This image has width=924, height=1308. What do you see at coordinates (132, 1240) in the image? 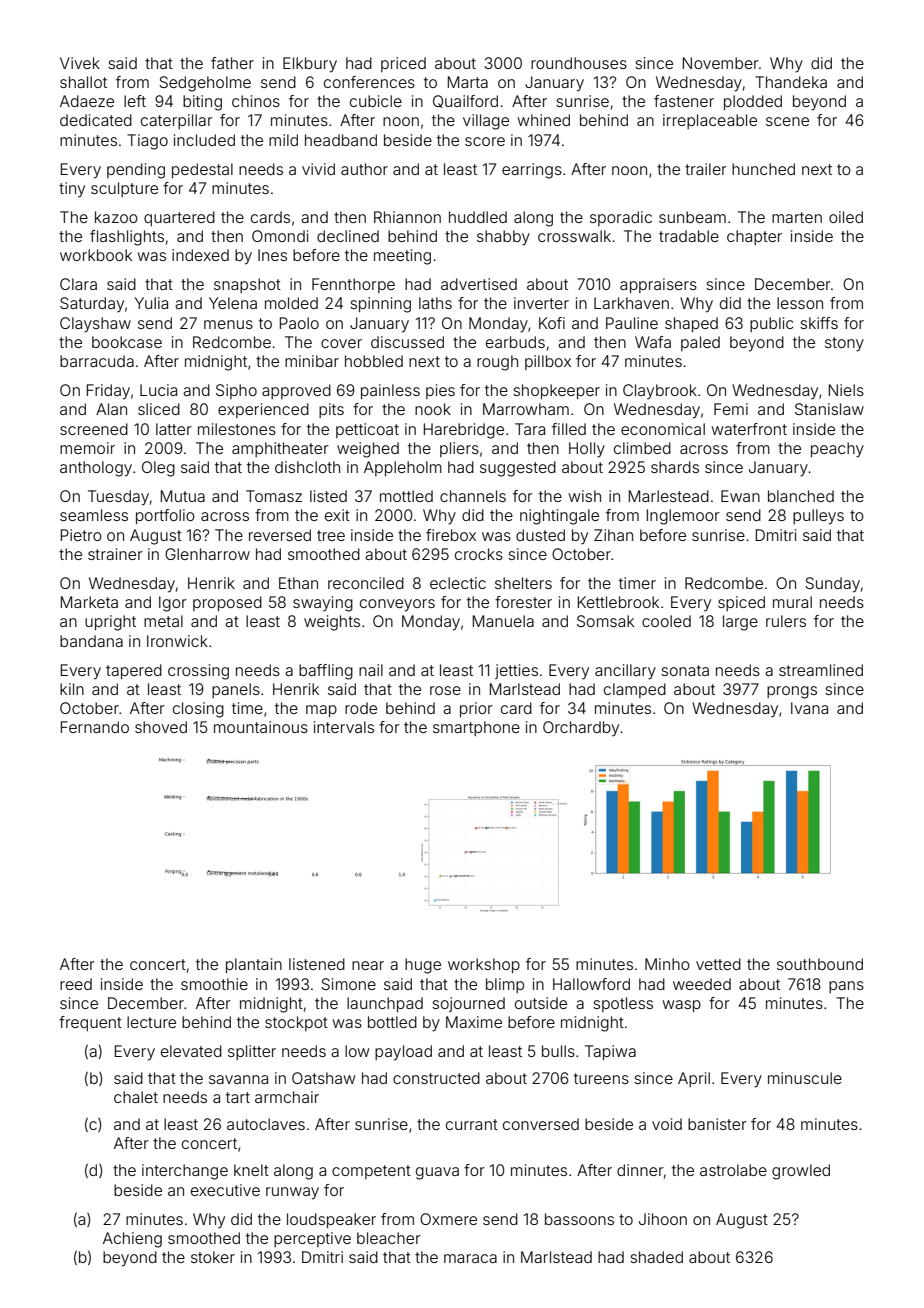
I see `Achieng` at bounding box center [132, 1240].
